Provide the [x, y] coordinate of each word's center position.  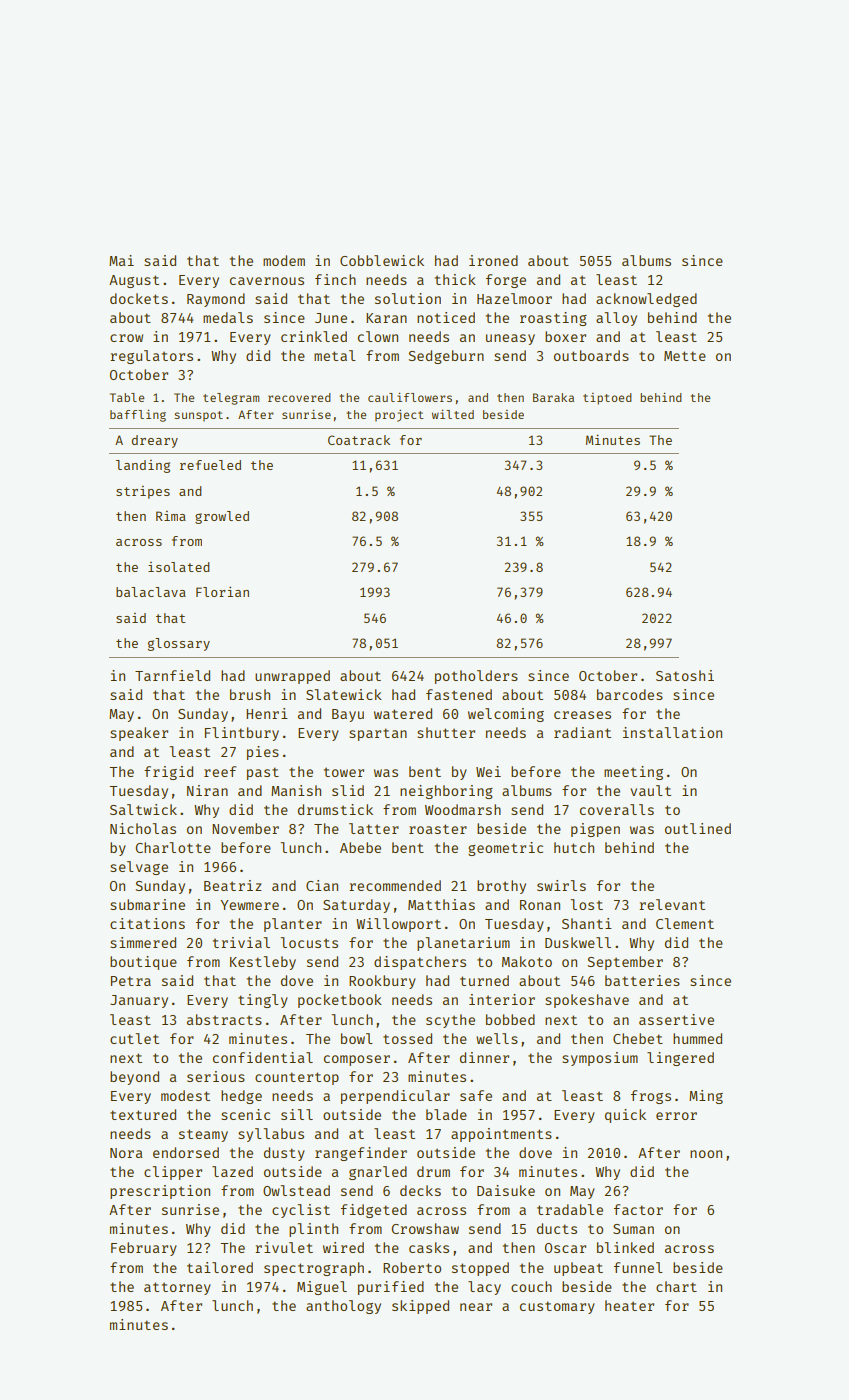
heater [629, 1305]
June [331, 318]
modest [185, 1095]
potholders [476, 677]
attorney [177, 1288]
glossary [179, 644]
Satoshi [685, 675]
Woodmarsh [463, 809]
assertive [676, 1019]
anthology [343, 1307]
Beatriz [233, 885]
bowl [357, 1038]
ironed [493, 260]
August [134, 281]
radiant [582, 732]
